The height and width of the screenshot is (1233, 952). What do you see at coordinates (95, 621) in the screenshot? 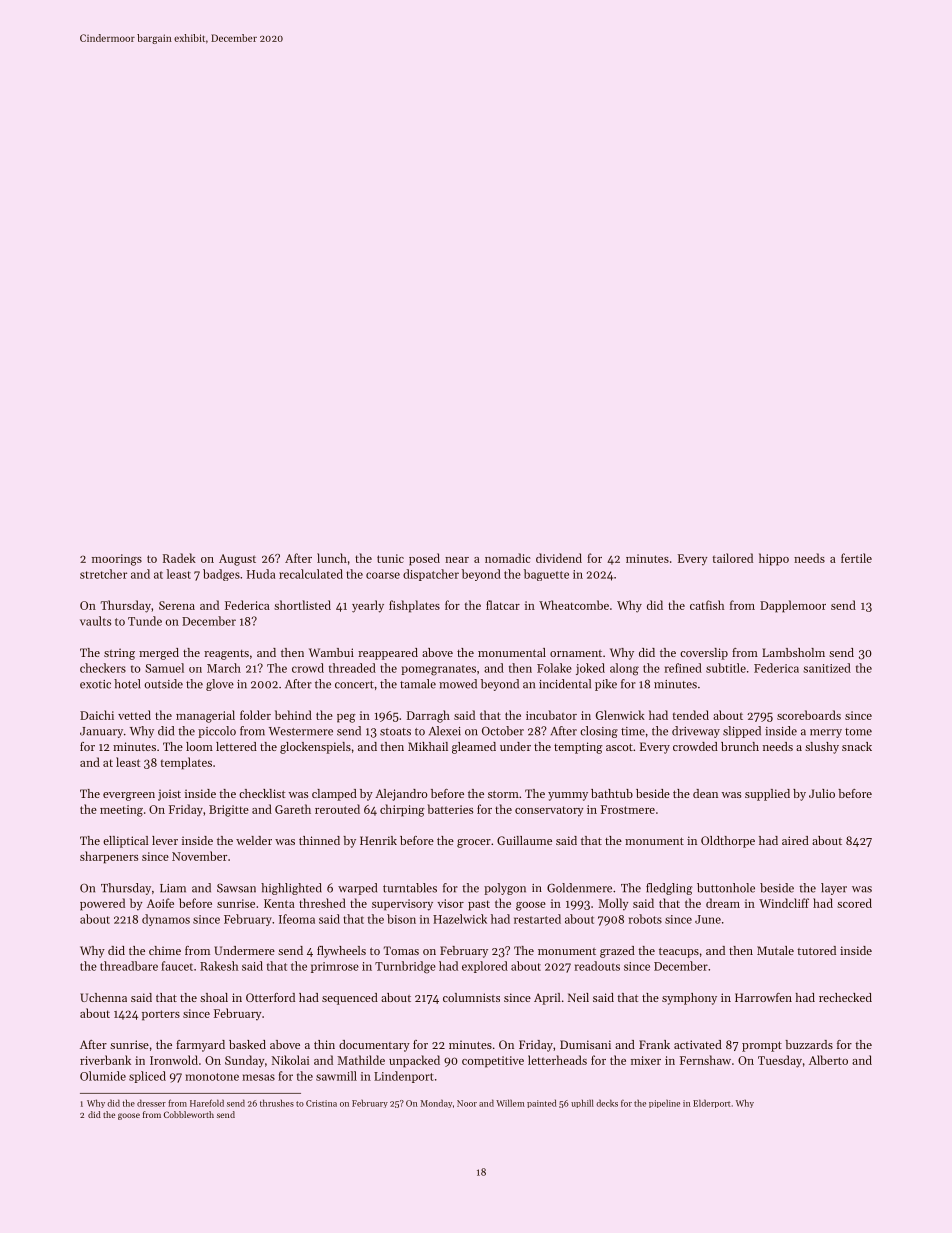
I see `vaults` at bounding box center [95, 621].
